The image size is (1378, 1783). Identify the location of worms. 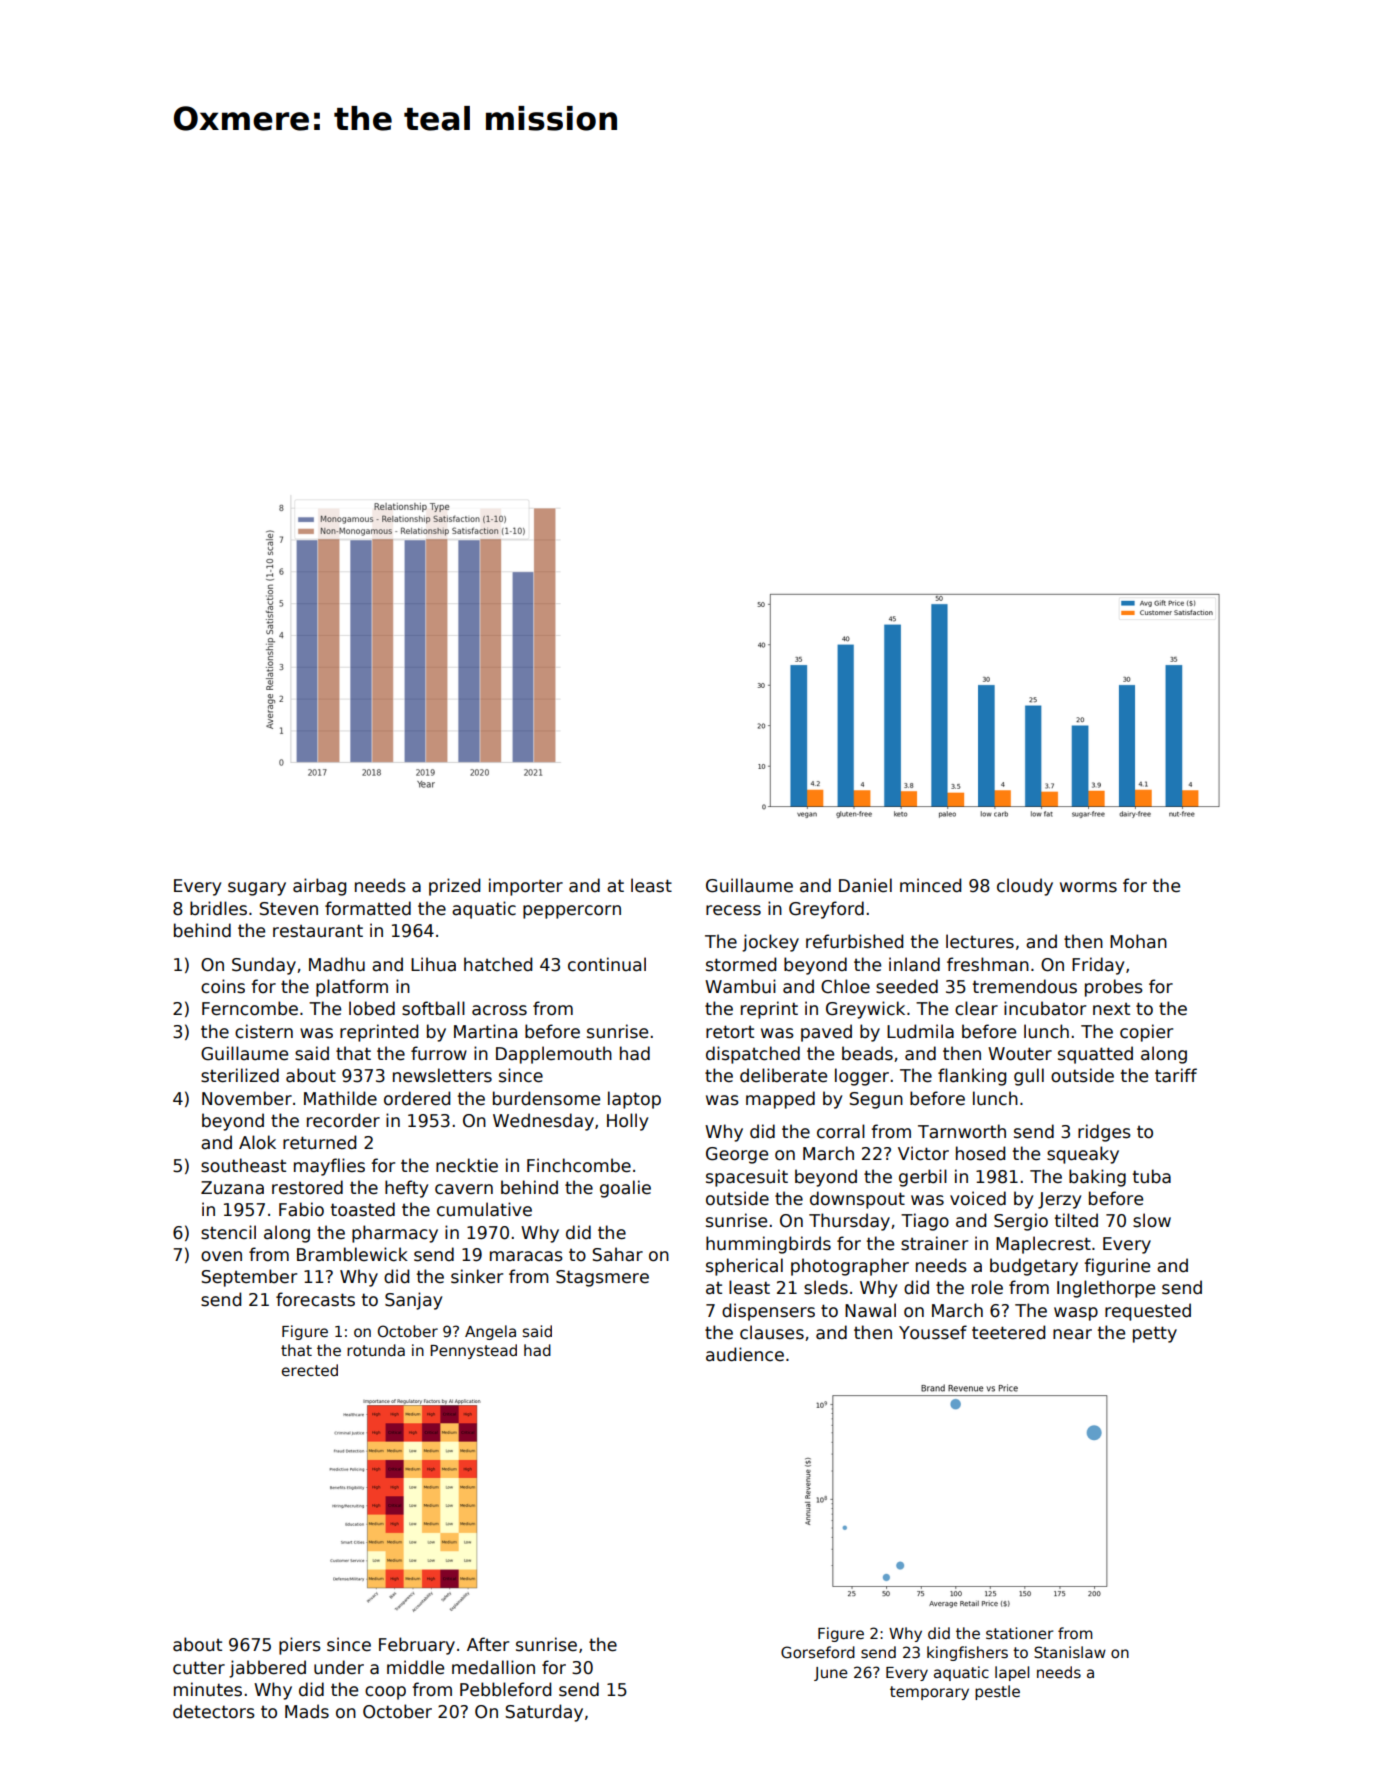
(1088, 887).
